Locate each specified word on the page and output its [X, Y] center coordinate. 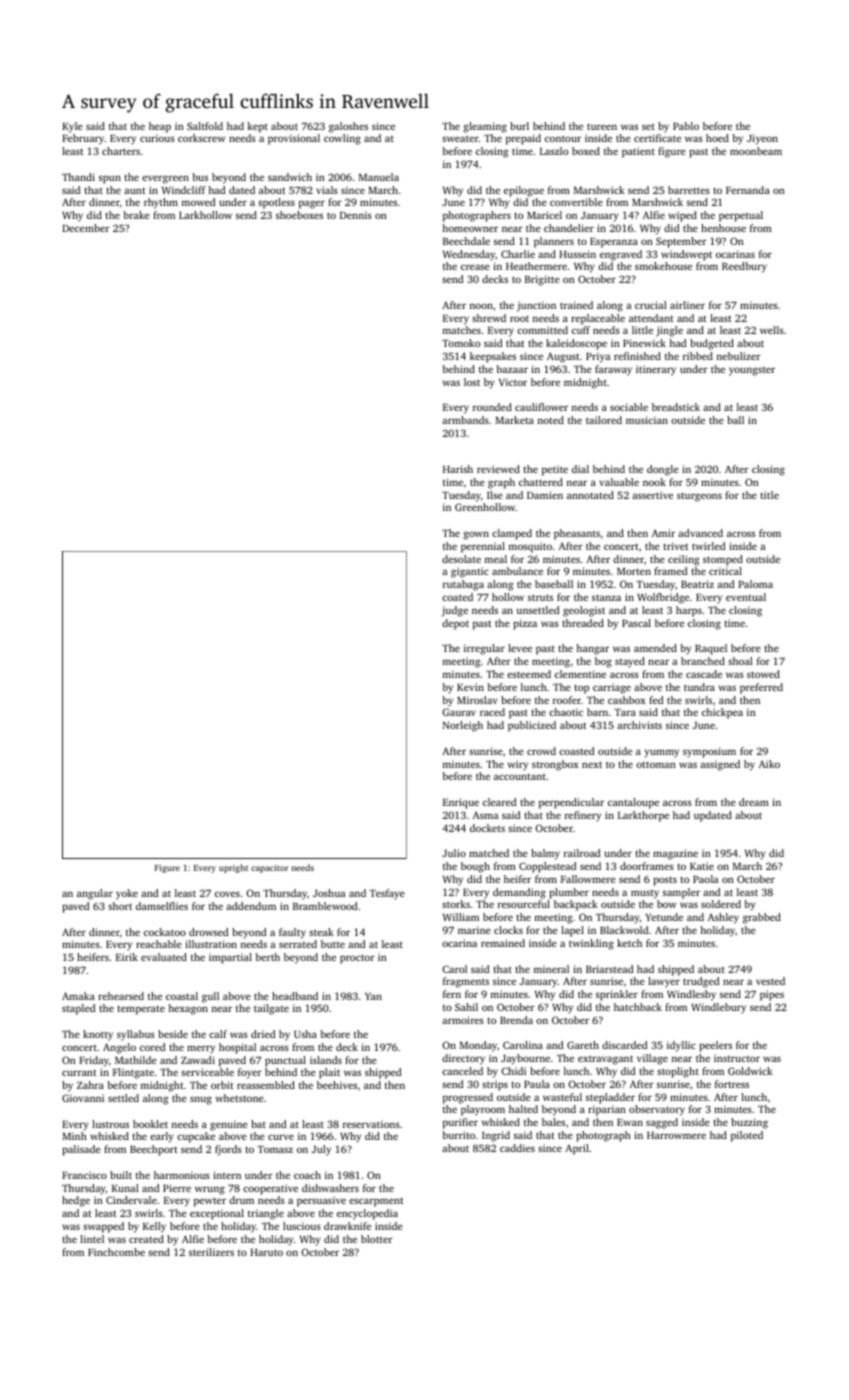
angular [95, 894]
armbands [465, 420]
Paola [705, 879]
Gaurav [459, 712]
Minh [74, 1136]
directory [463, 1059]
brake [136, 215]
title [769, 495]
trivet [676, 546]
